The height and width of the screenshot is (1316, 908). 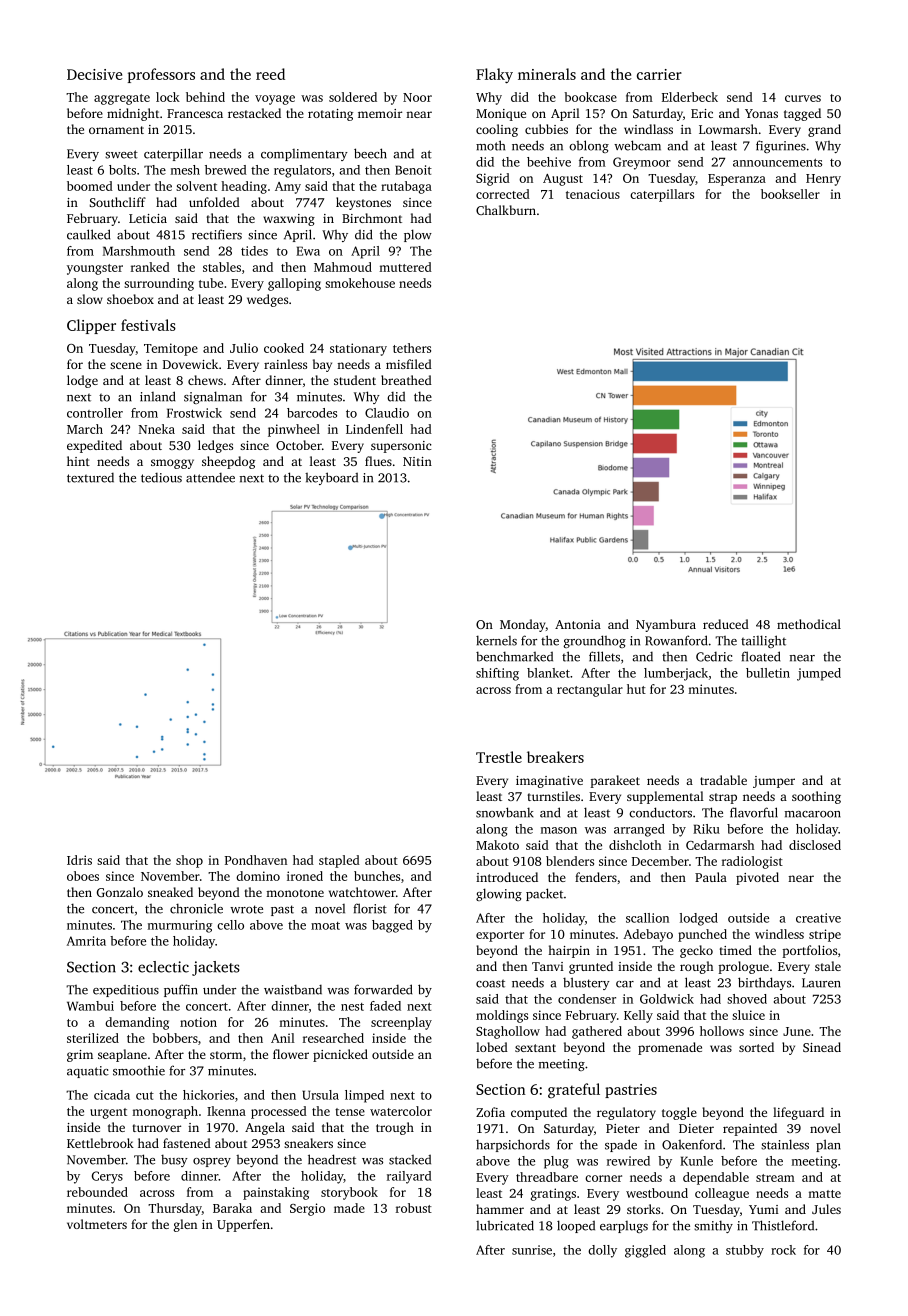 What do you see at coordinates (170, 892) in the screenshot?
I see `sneaked` at bounding box center [170, 892].
